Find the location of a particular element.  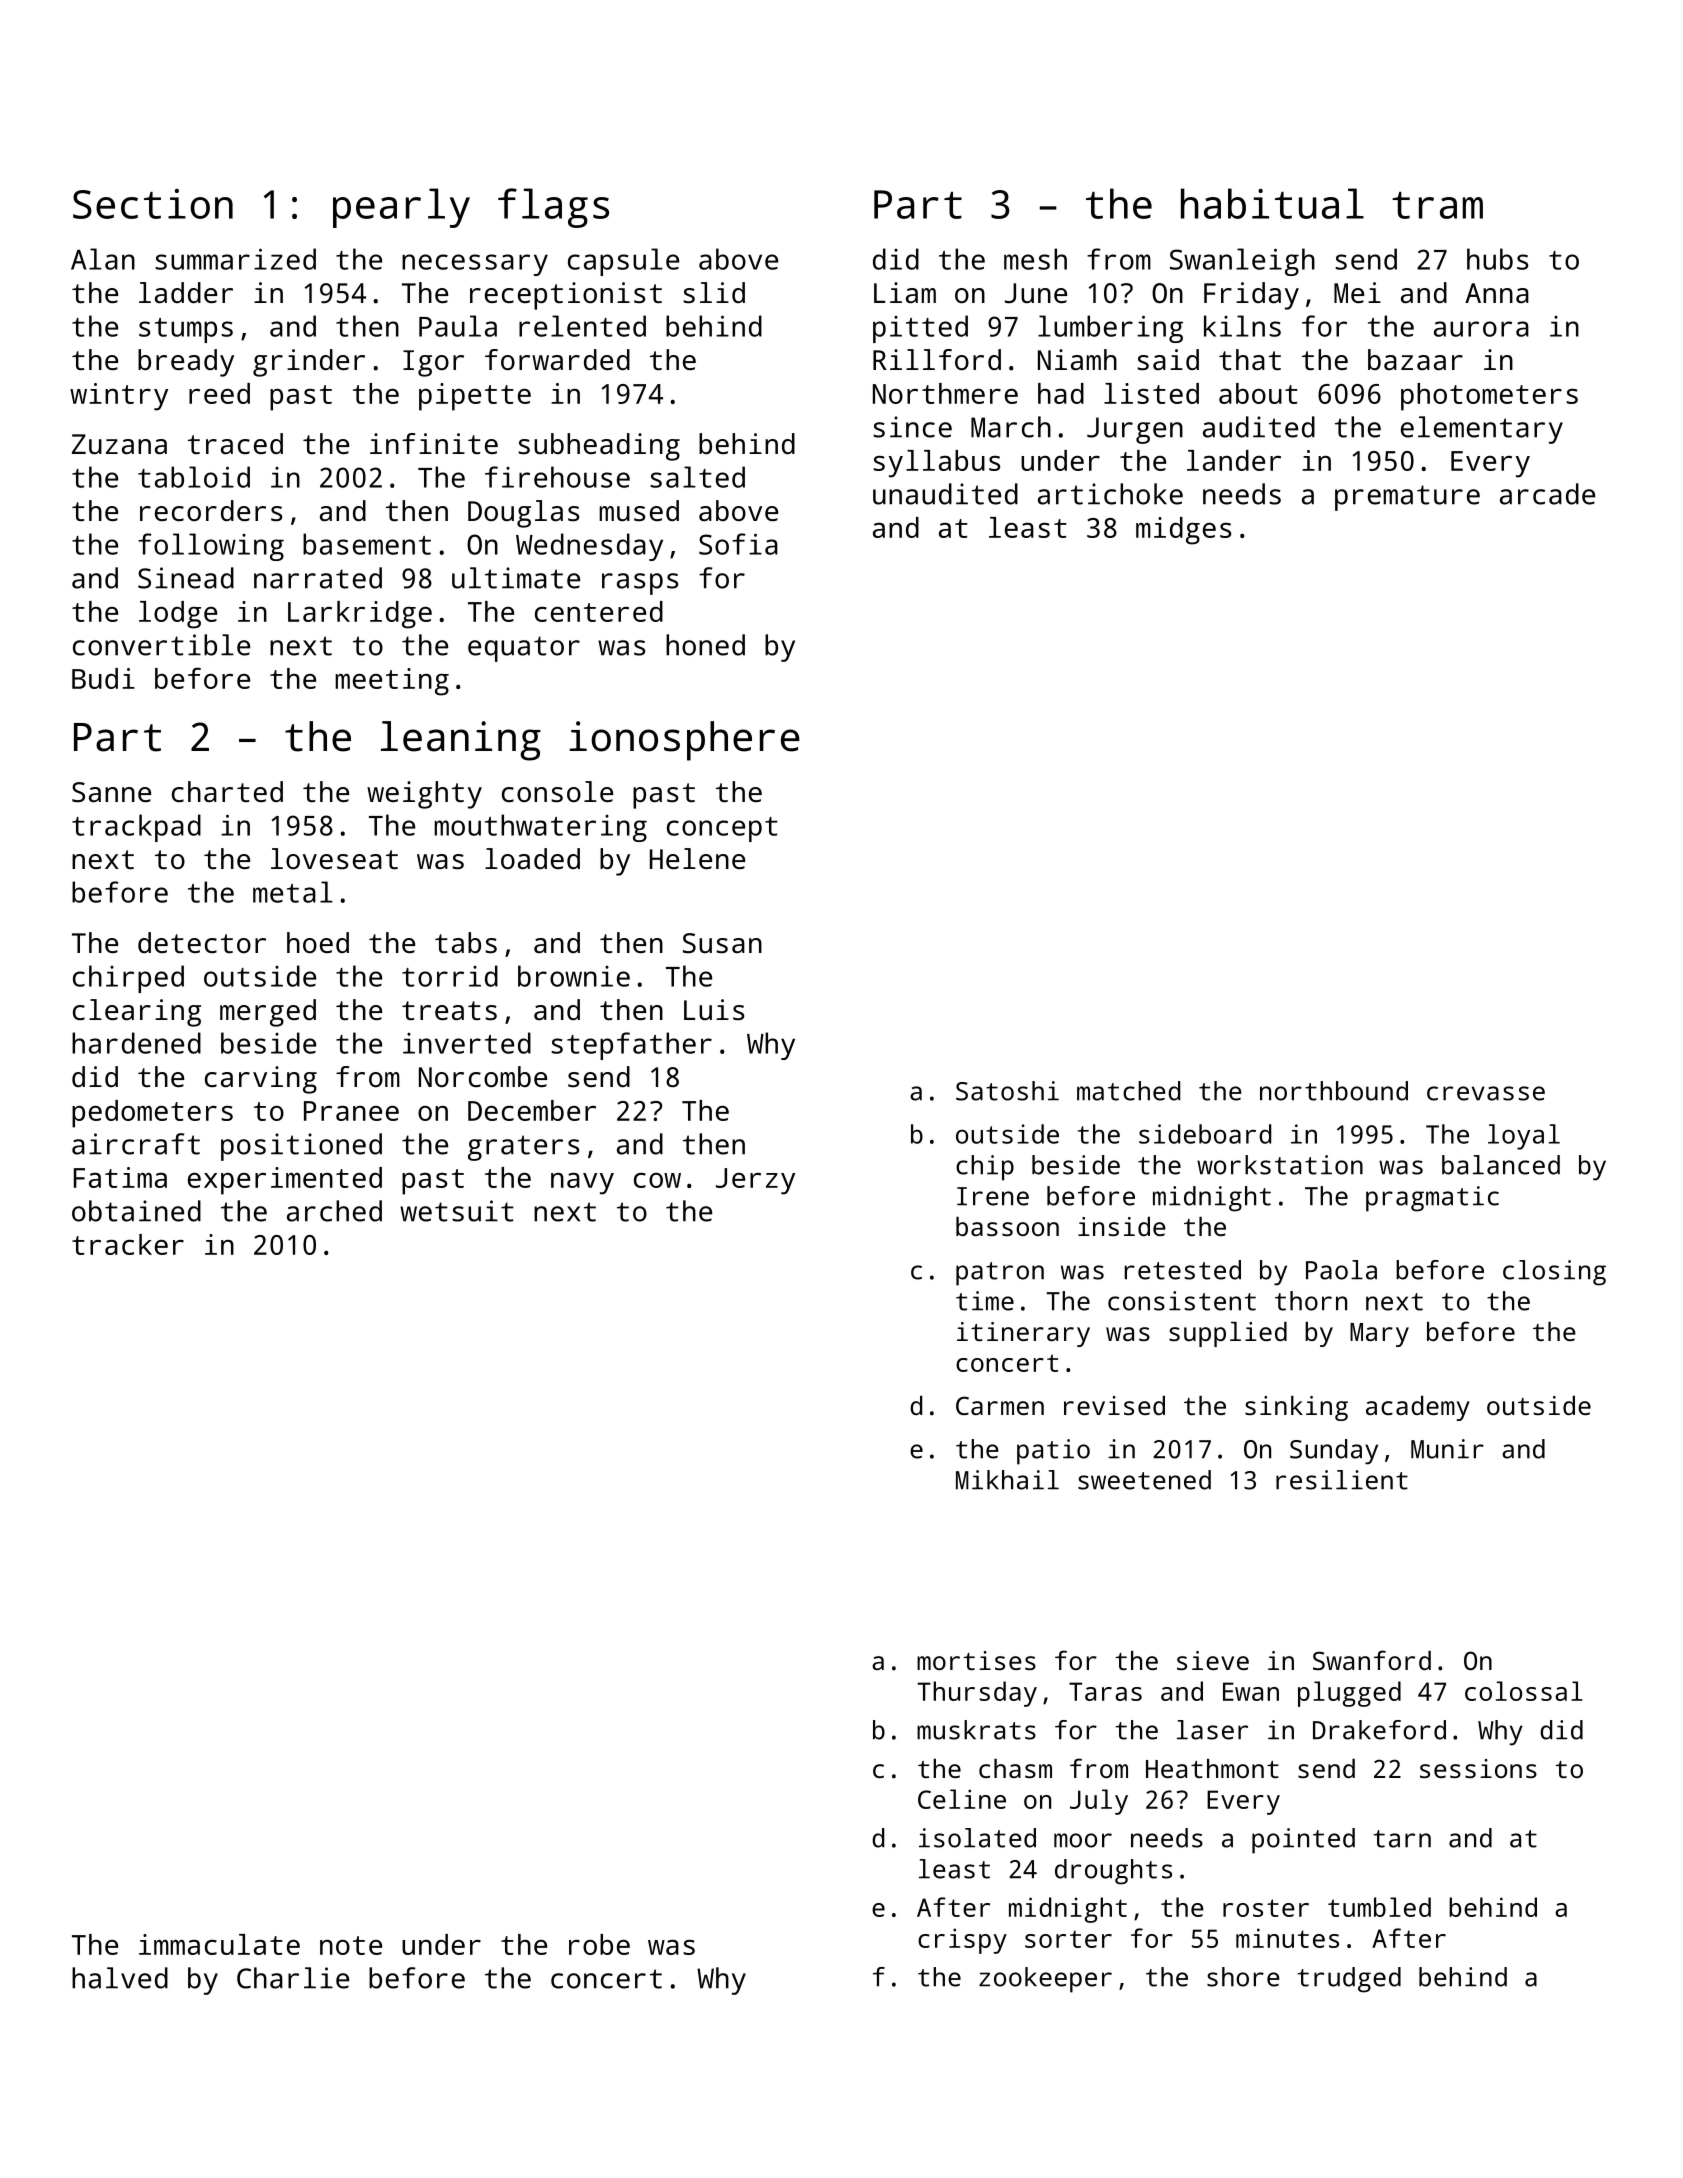

Mikhail is located at coordinates (1007, 1480).
